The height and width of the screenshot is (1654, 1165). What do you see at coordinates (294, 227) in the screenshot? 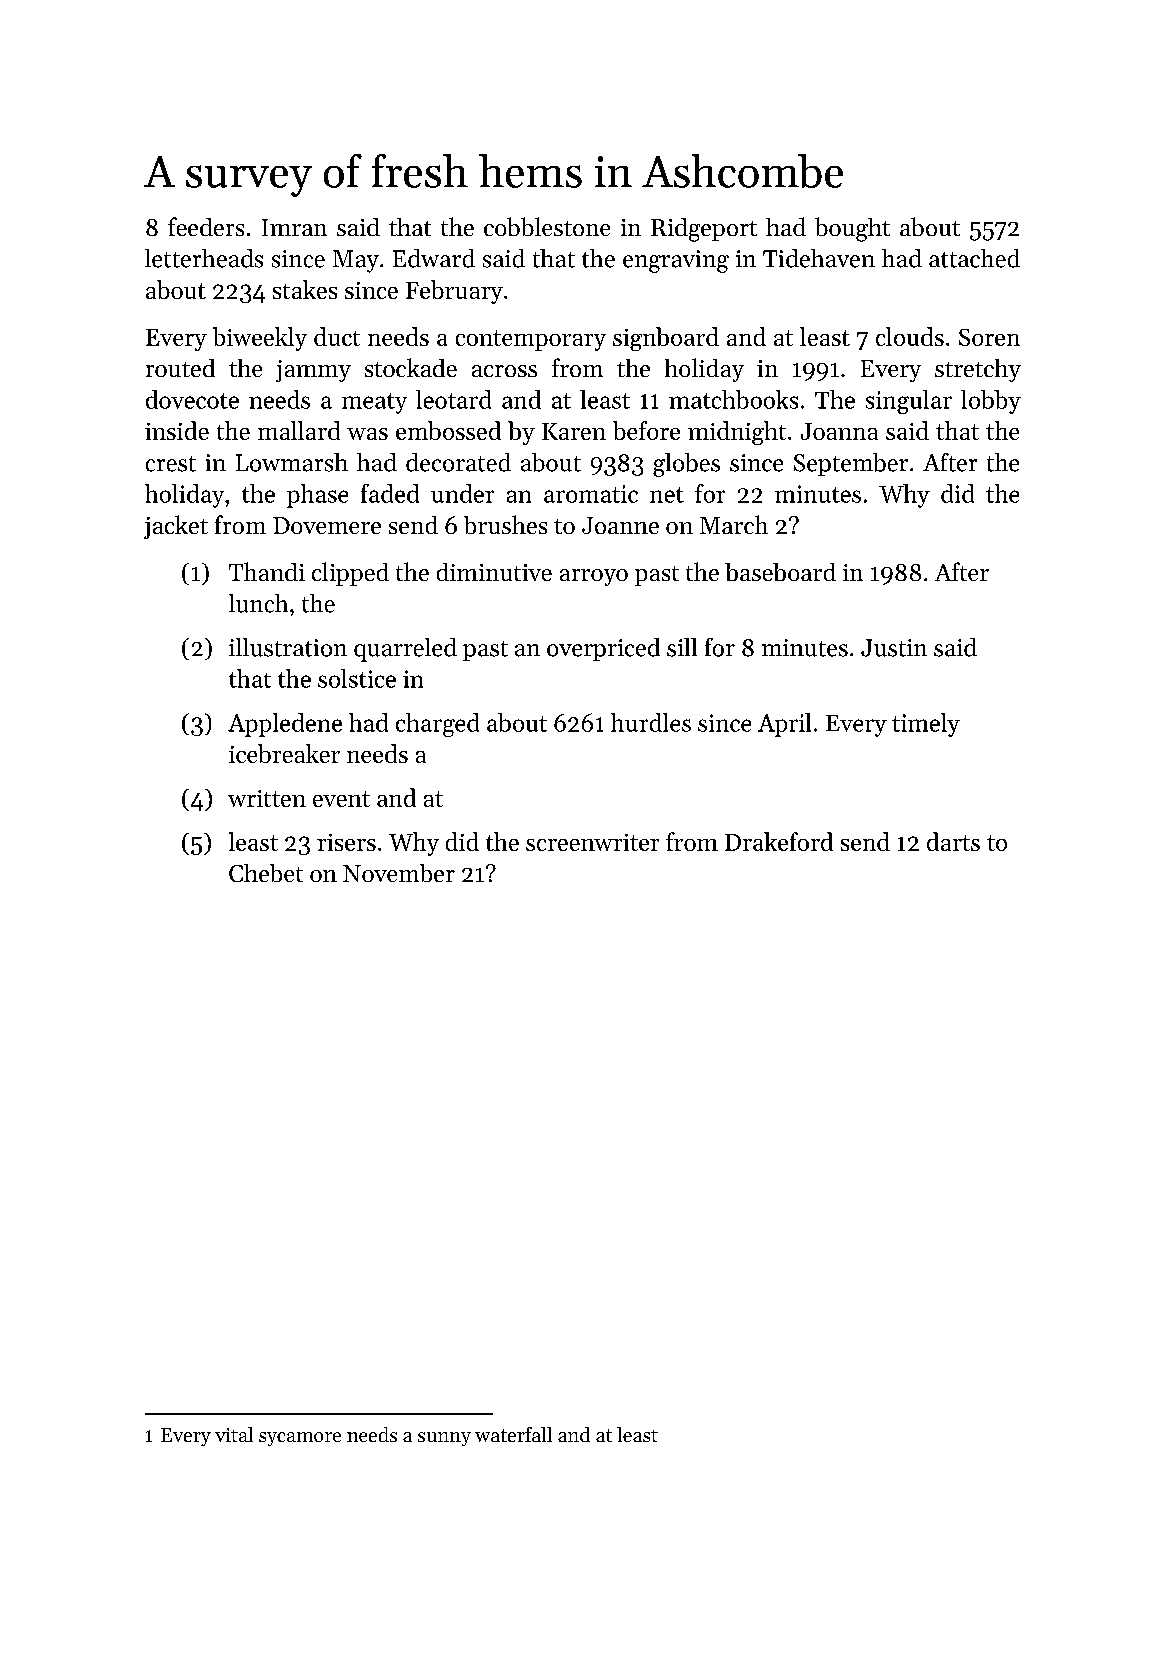
I see `Imran` at bounding box center [294, 227].
